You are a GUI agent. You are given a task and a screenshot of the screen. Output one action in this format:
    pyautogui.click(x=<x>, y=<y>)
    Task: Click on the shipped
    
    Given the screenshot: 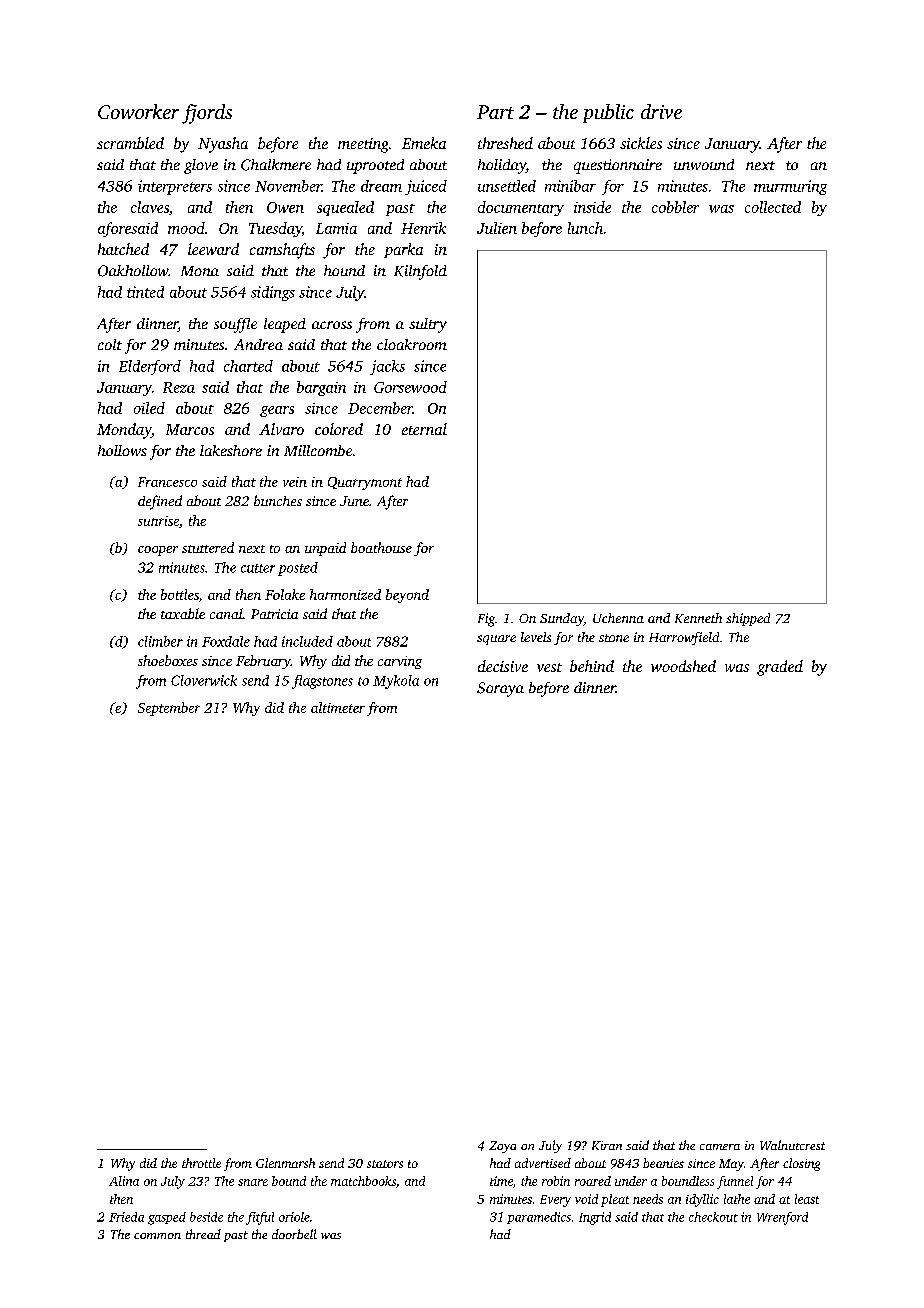 What is the action you would take?
    pyautogui.click(x=748, y=619)
